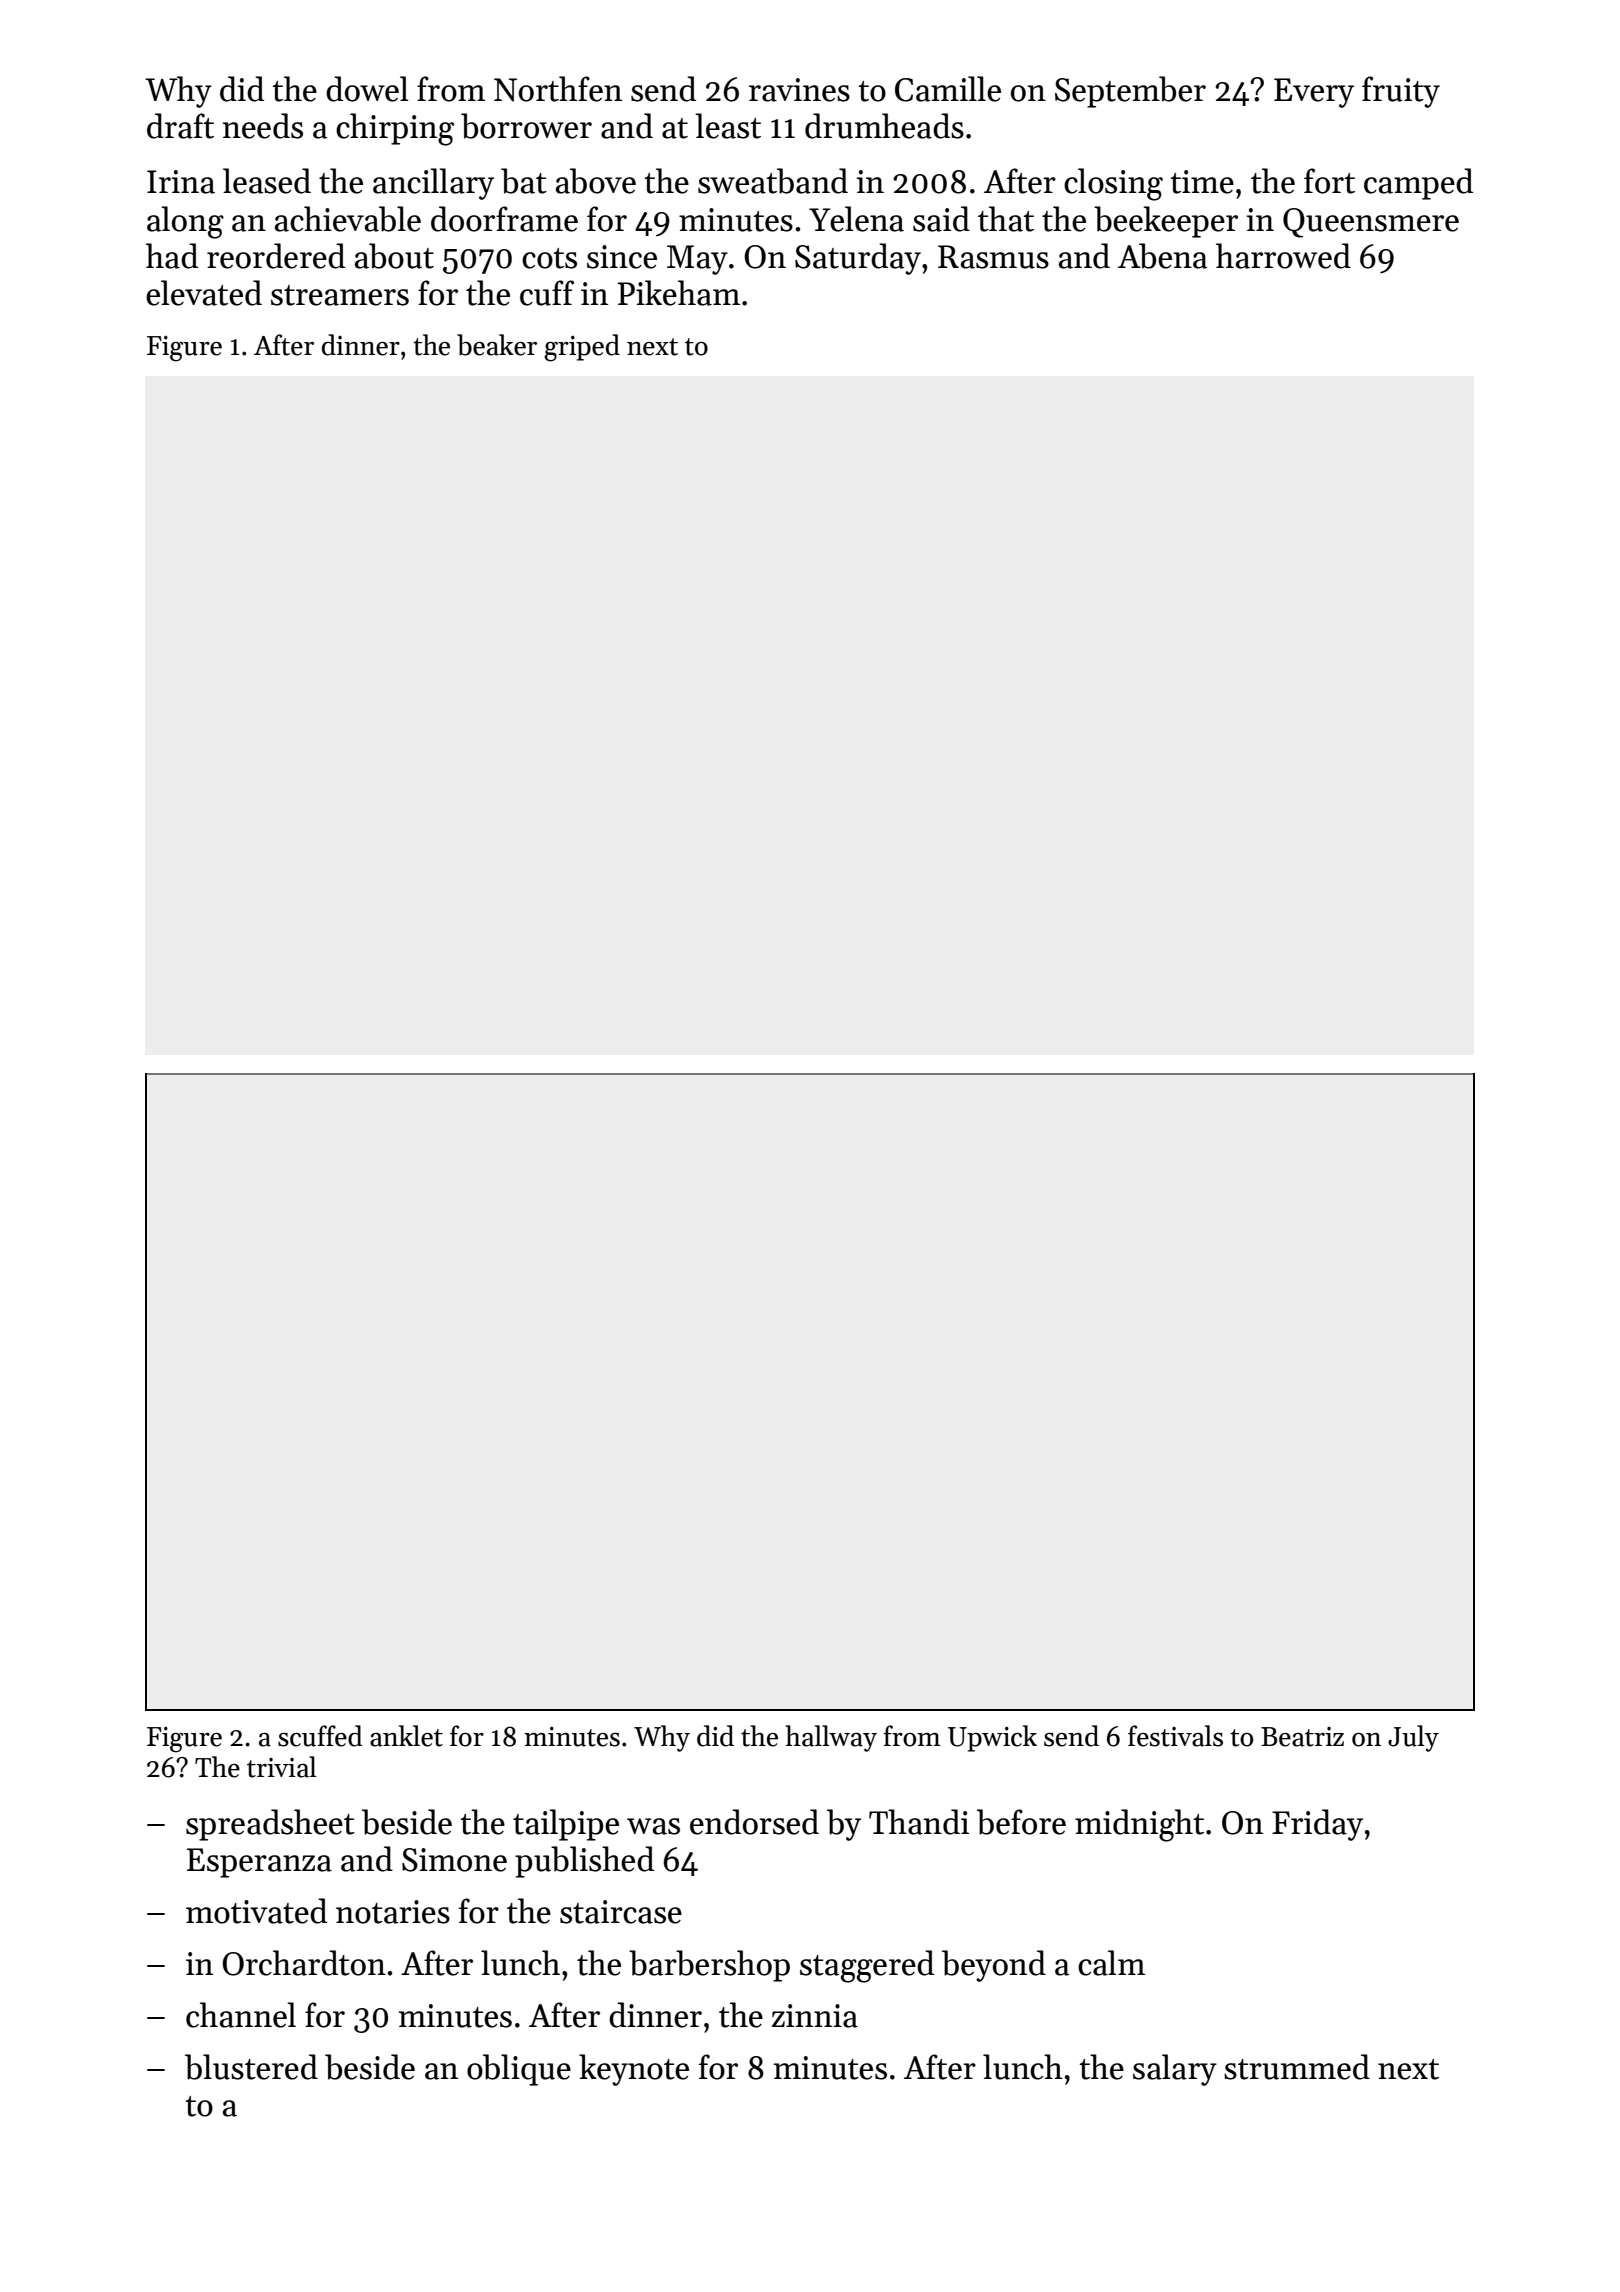 Image resolution: width=1620 pixels, height=2292 pixels. I want to click on Beatriz, so click(1302, 1737).
